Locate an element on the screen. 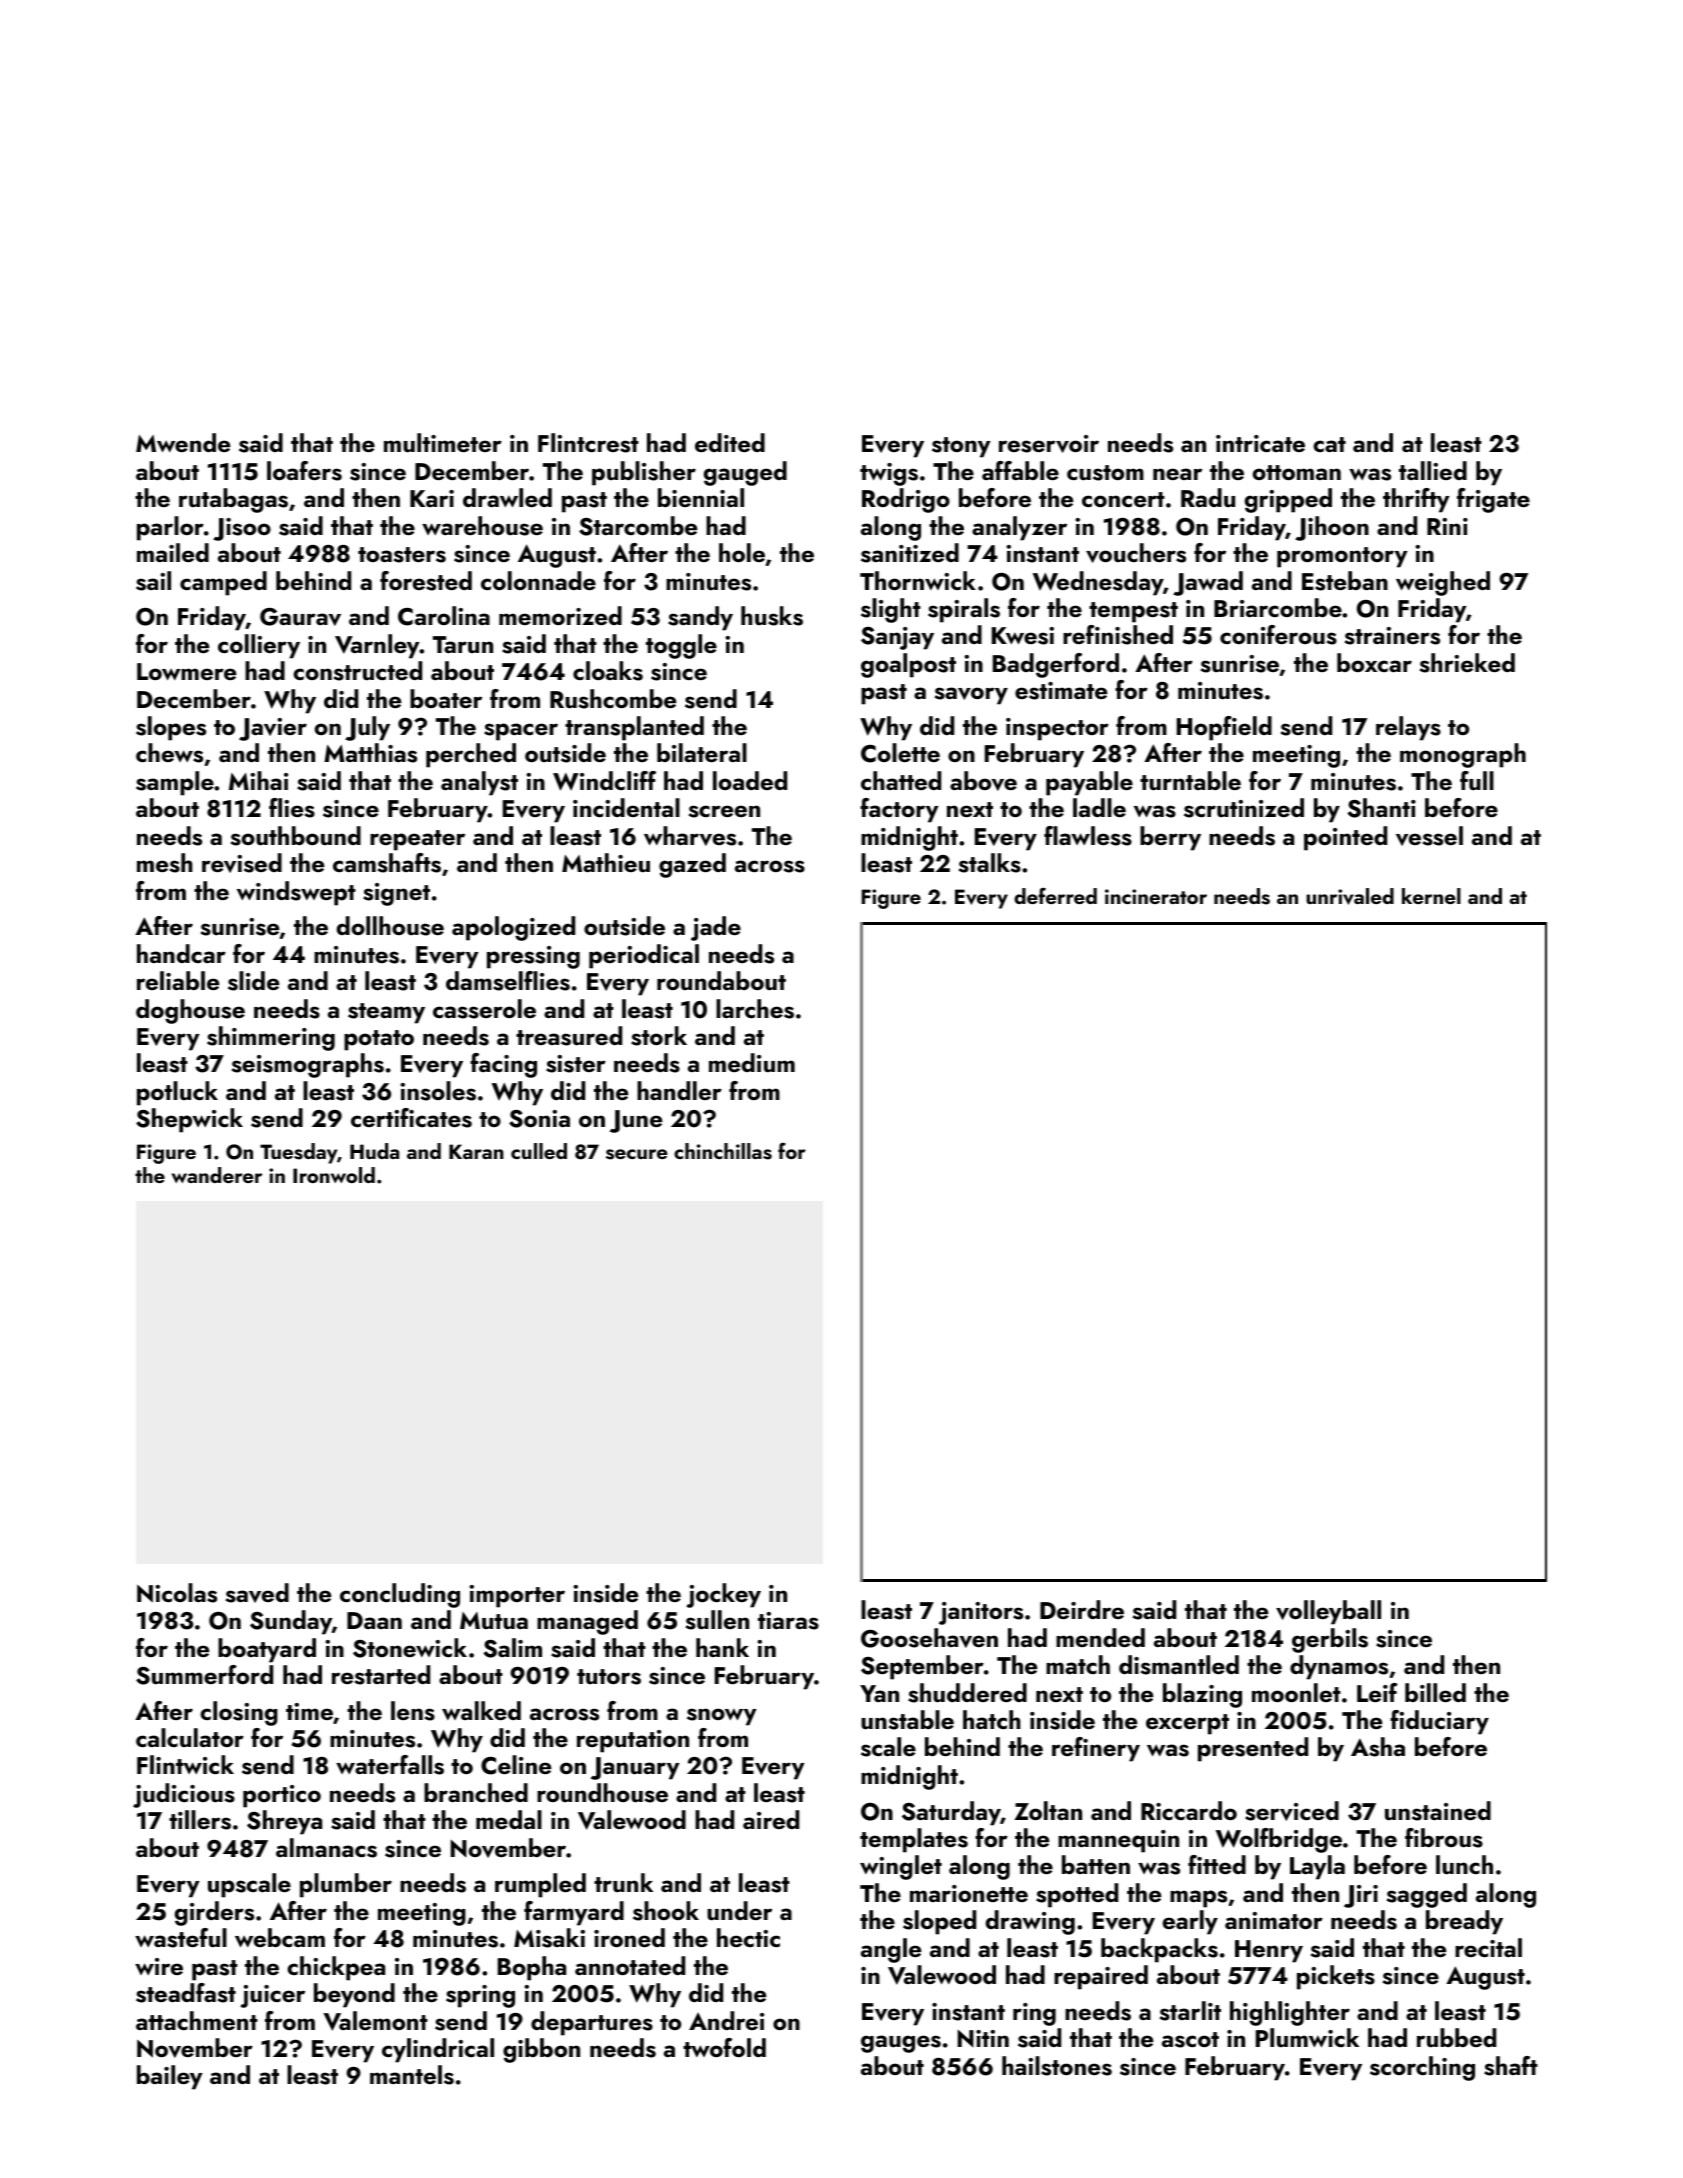 Image resolution: width=1683 pixels, height=2178 pixels. scorching is located at coordinates (1422, 2068).
